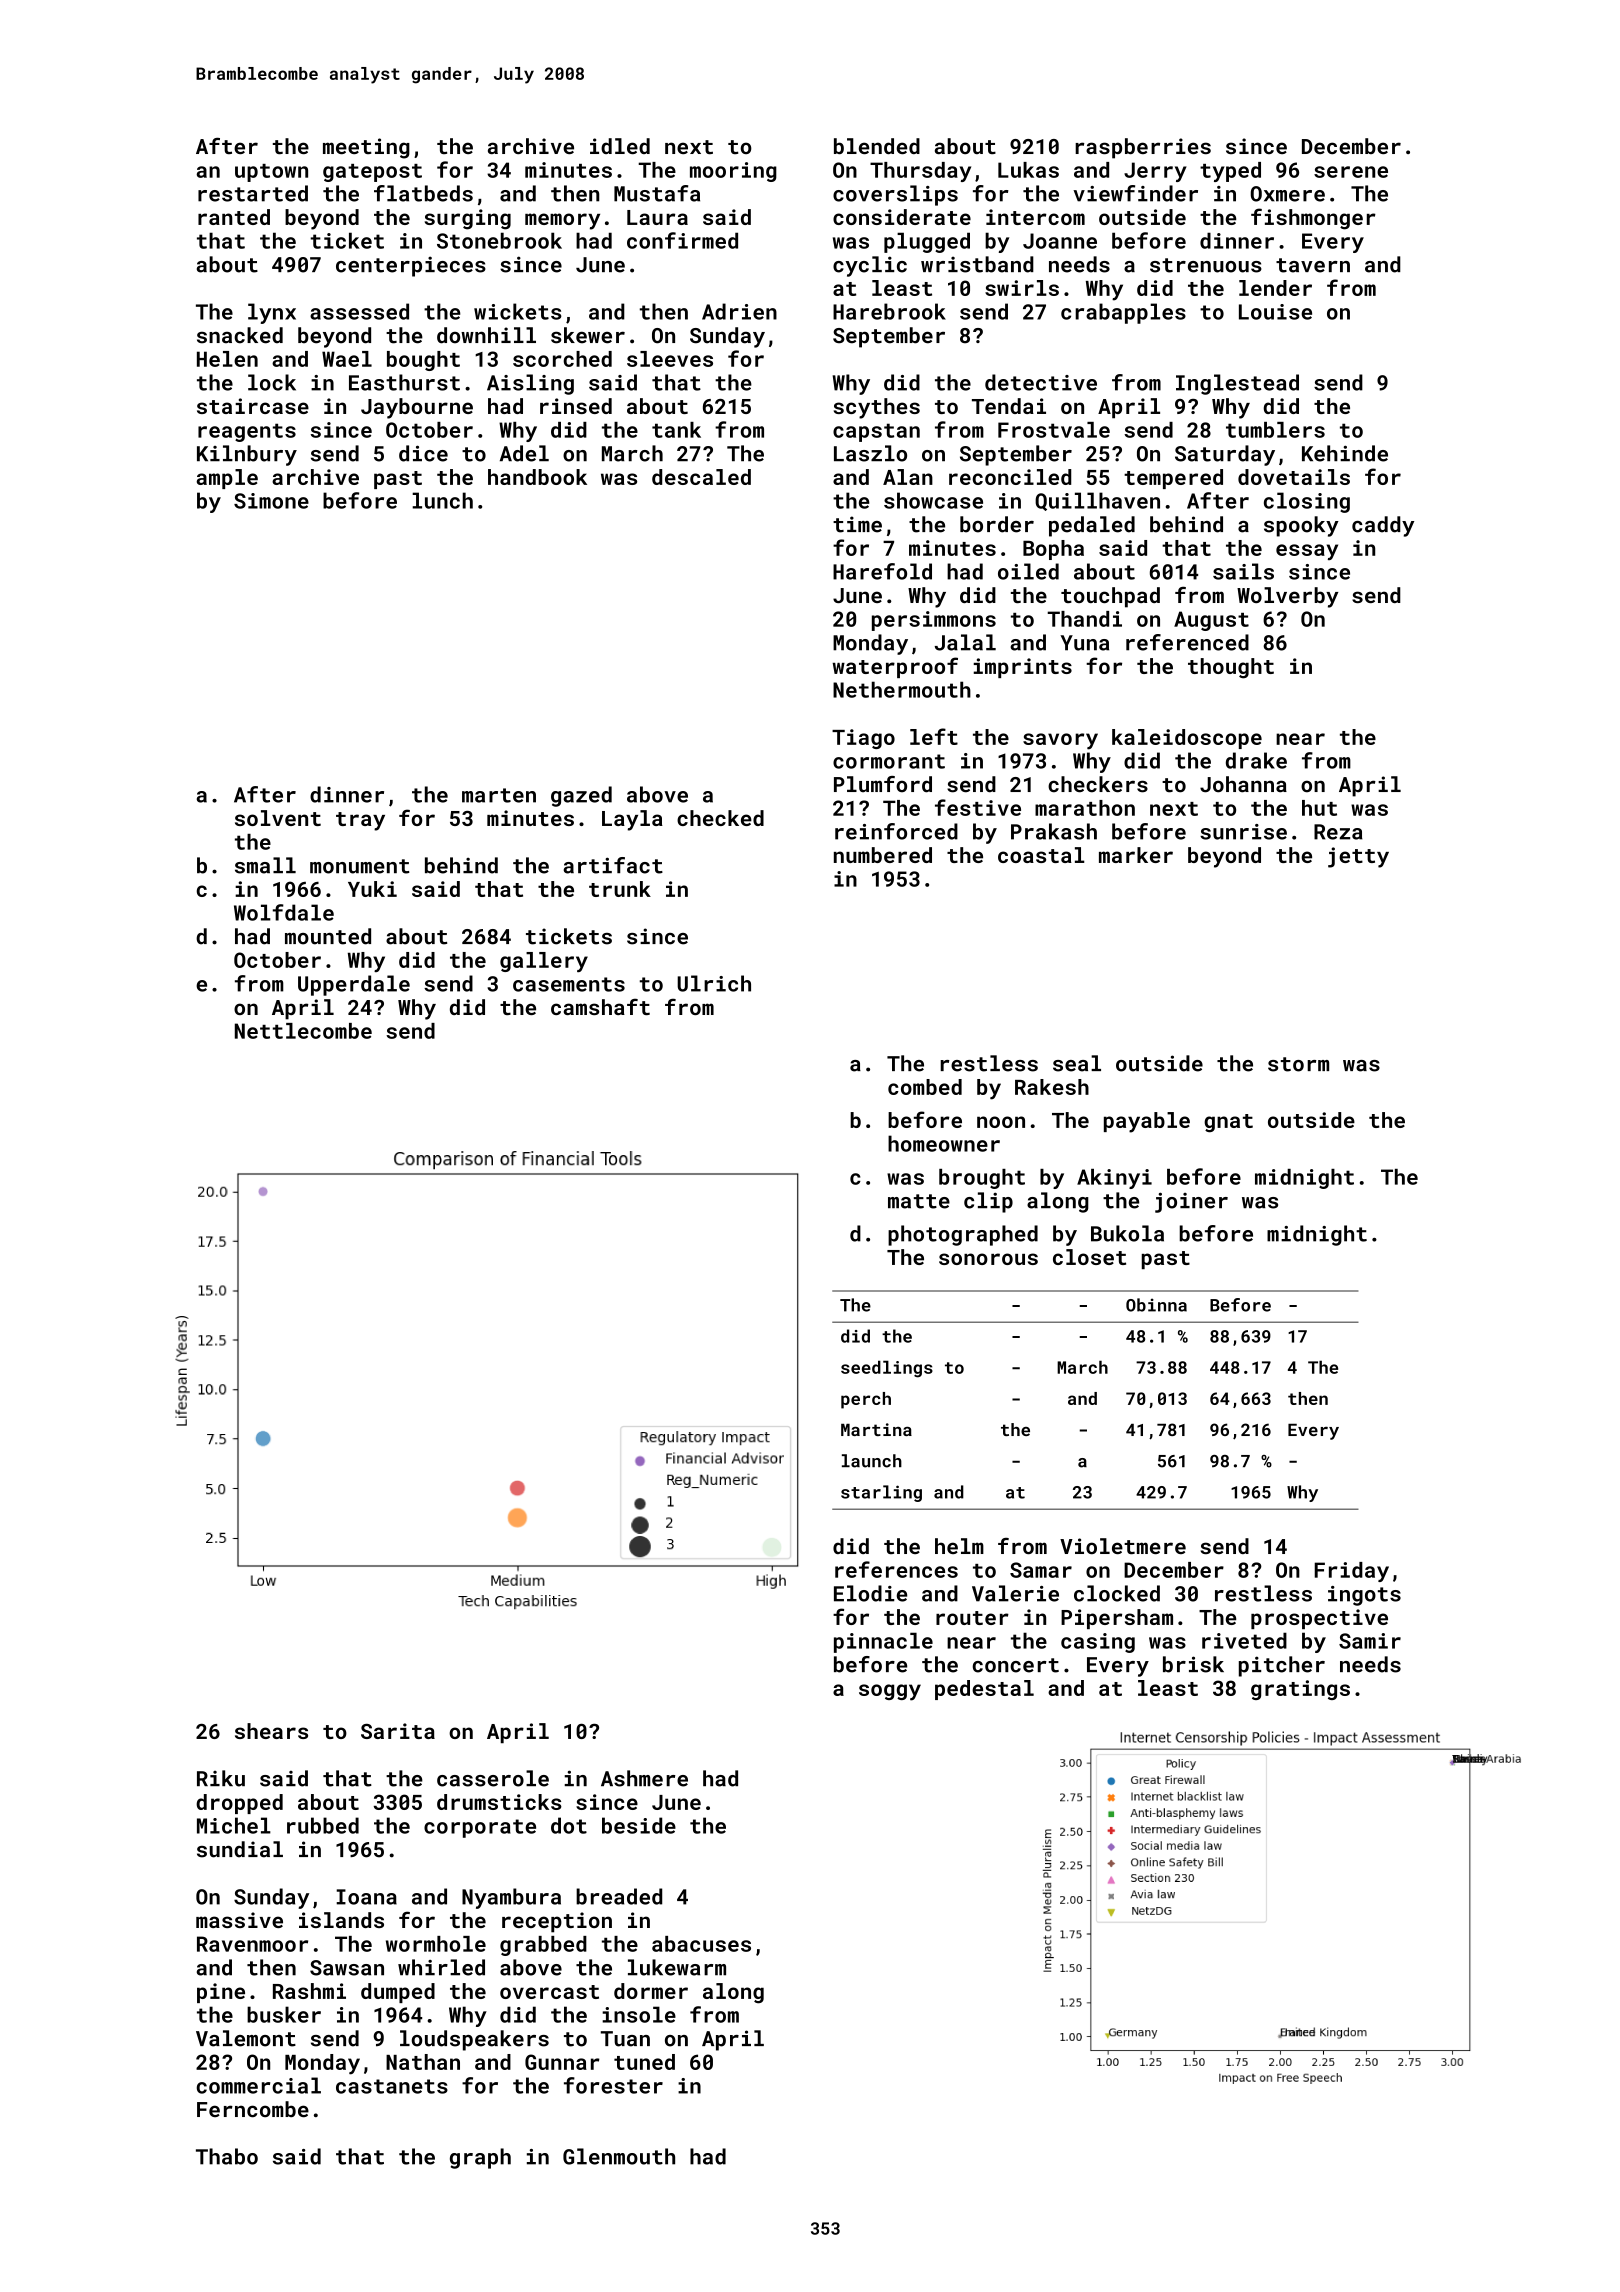  I want to click on shears, so click(271, 1731).
